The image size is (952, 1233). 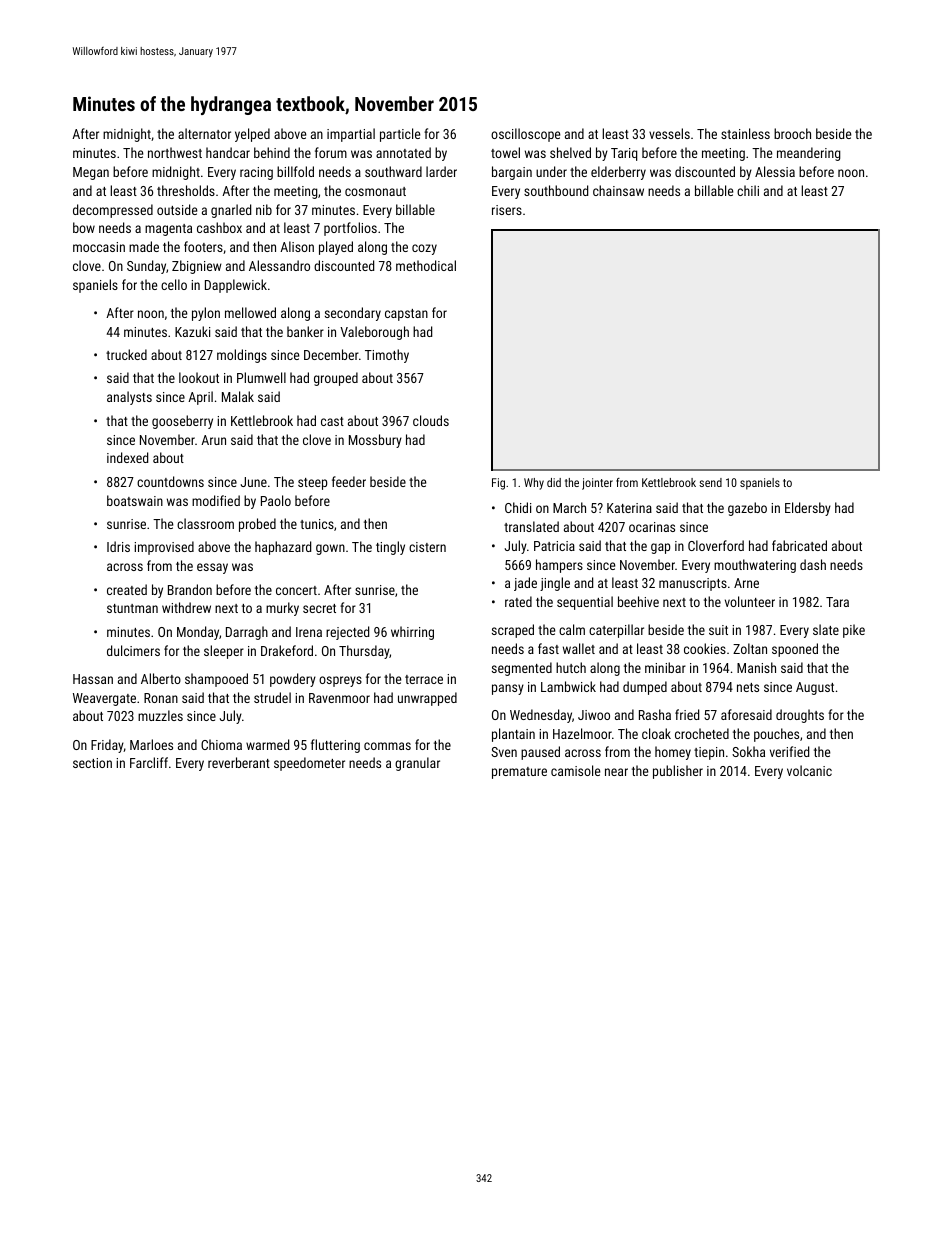 What do you see at coordinates (710, 482) in the page?
I see `send` at bounding box center [710, 482].
